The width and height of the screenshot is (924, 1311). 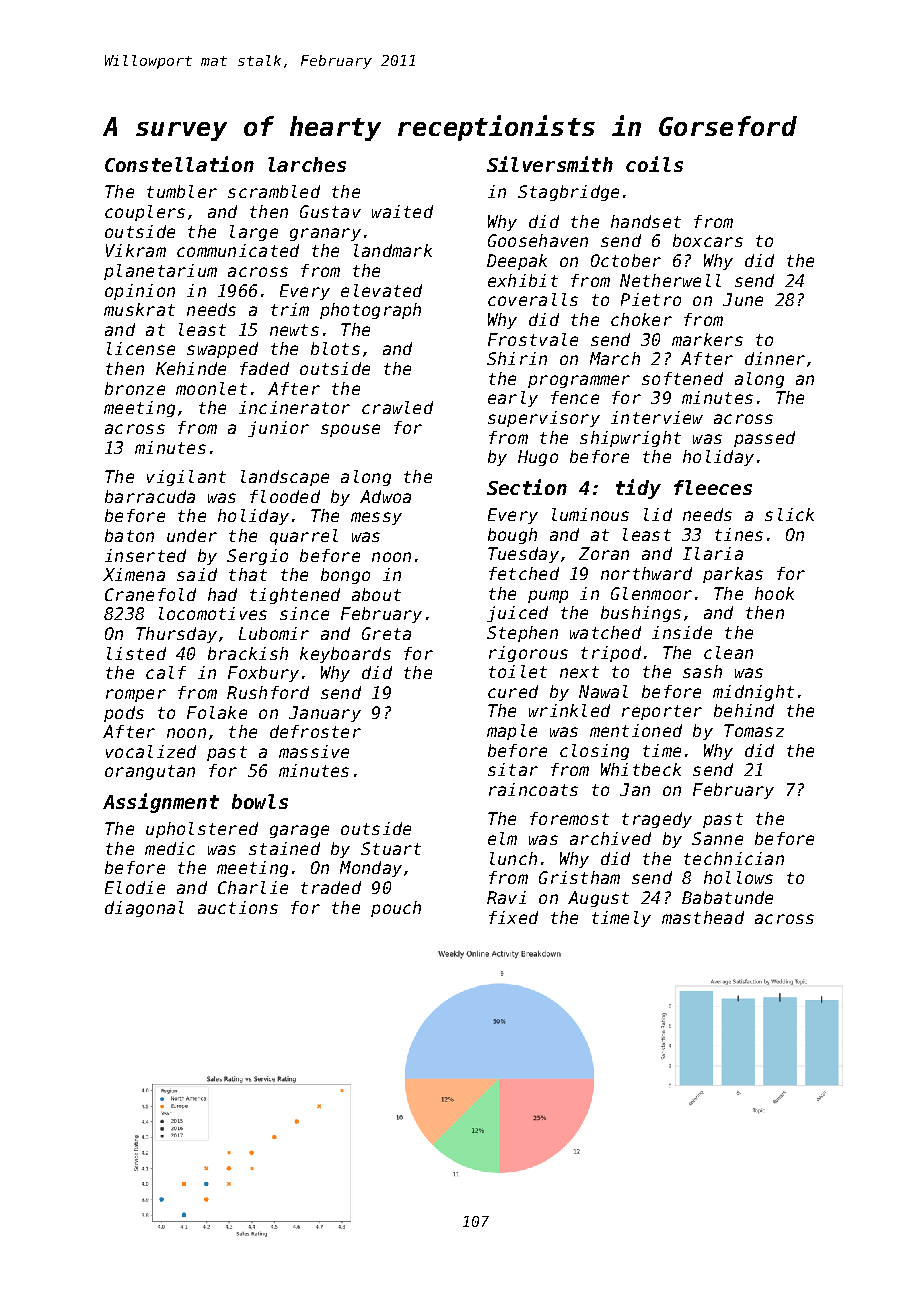 I want to click on pump, so click(x=548, y=596).
